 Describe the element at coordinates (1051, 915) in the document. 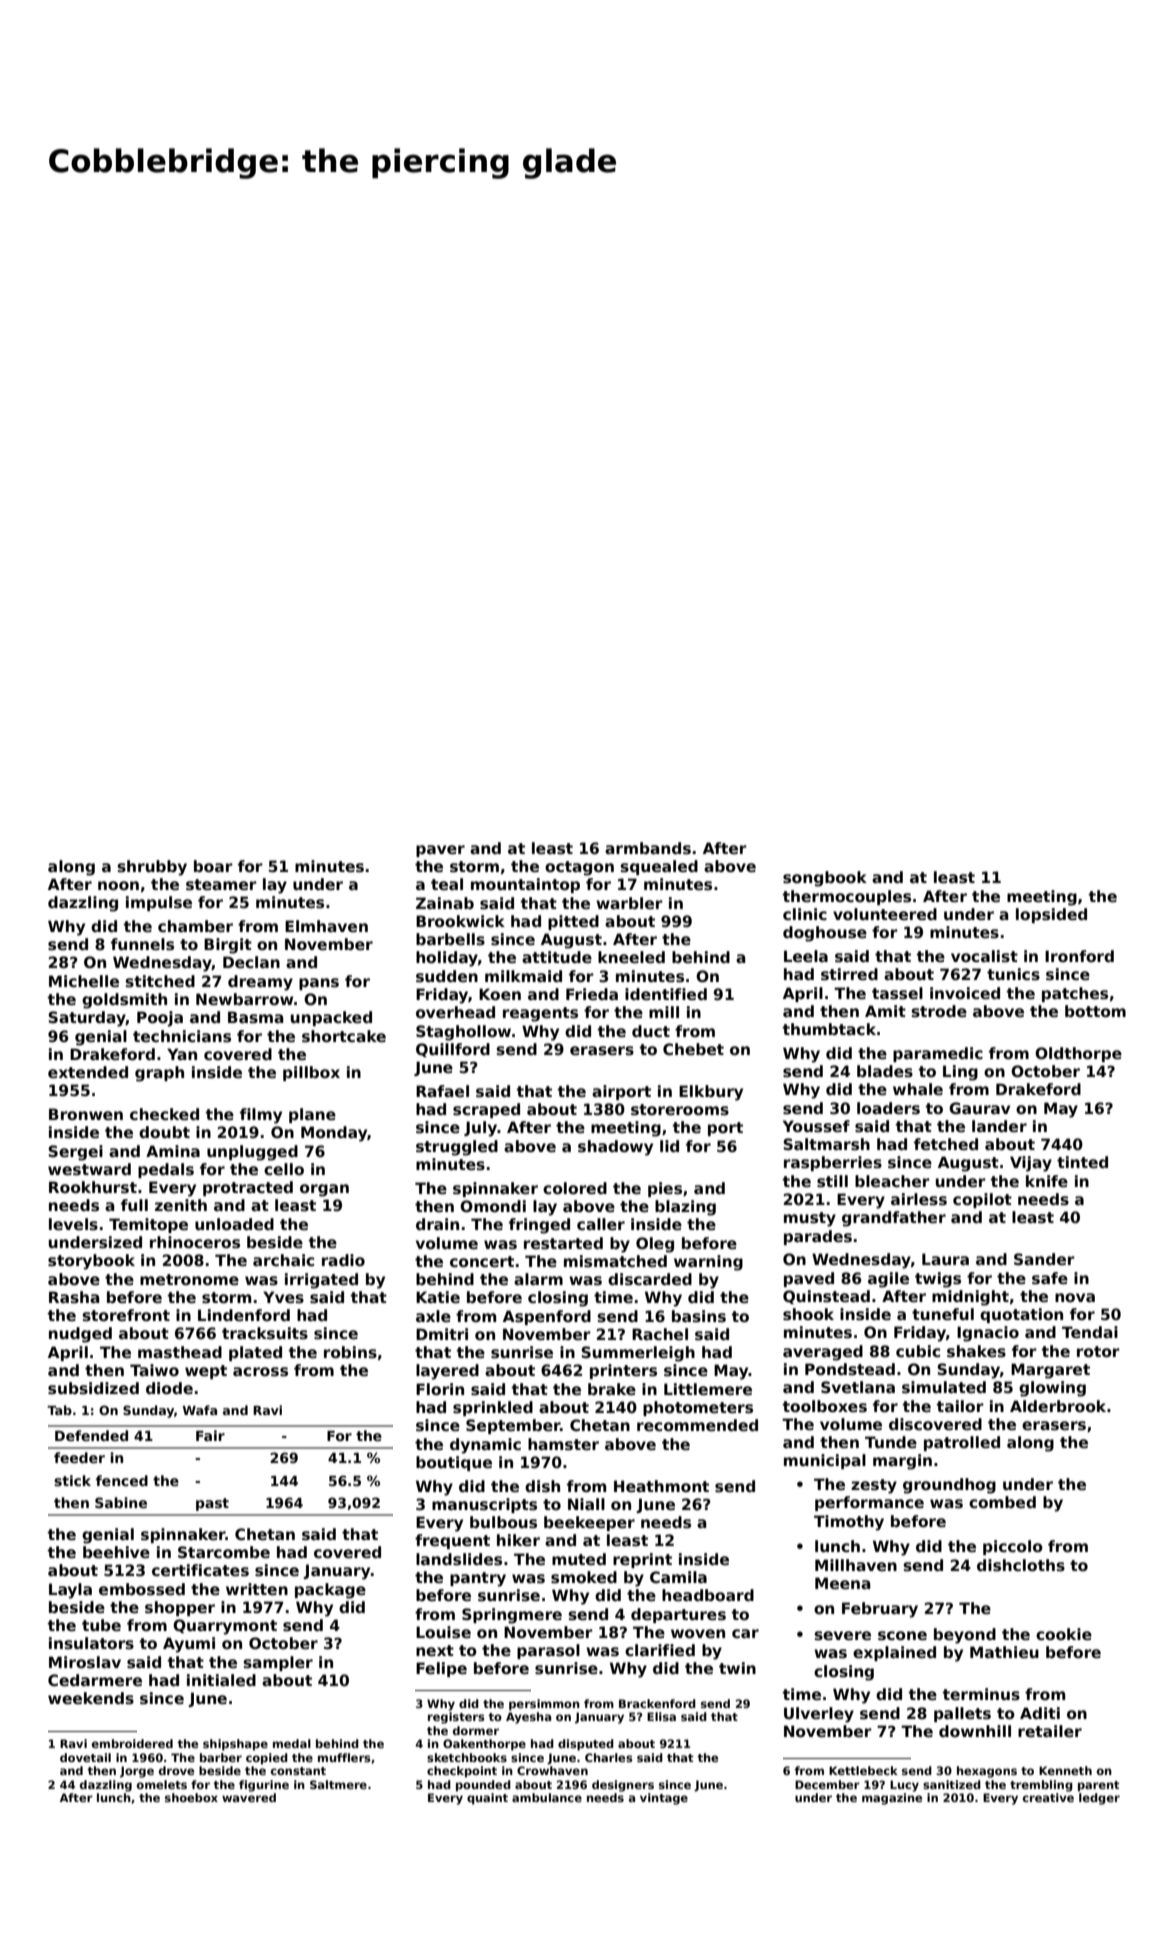

I see `lopsided` at that location.
